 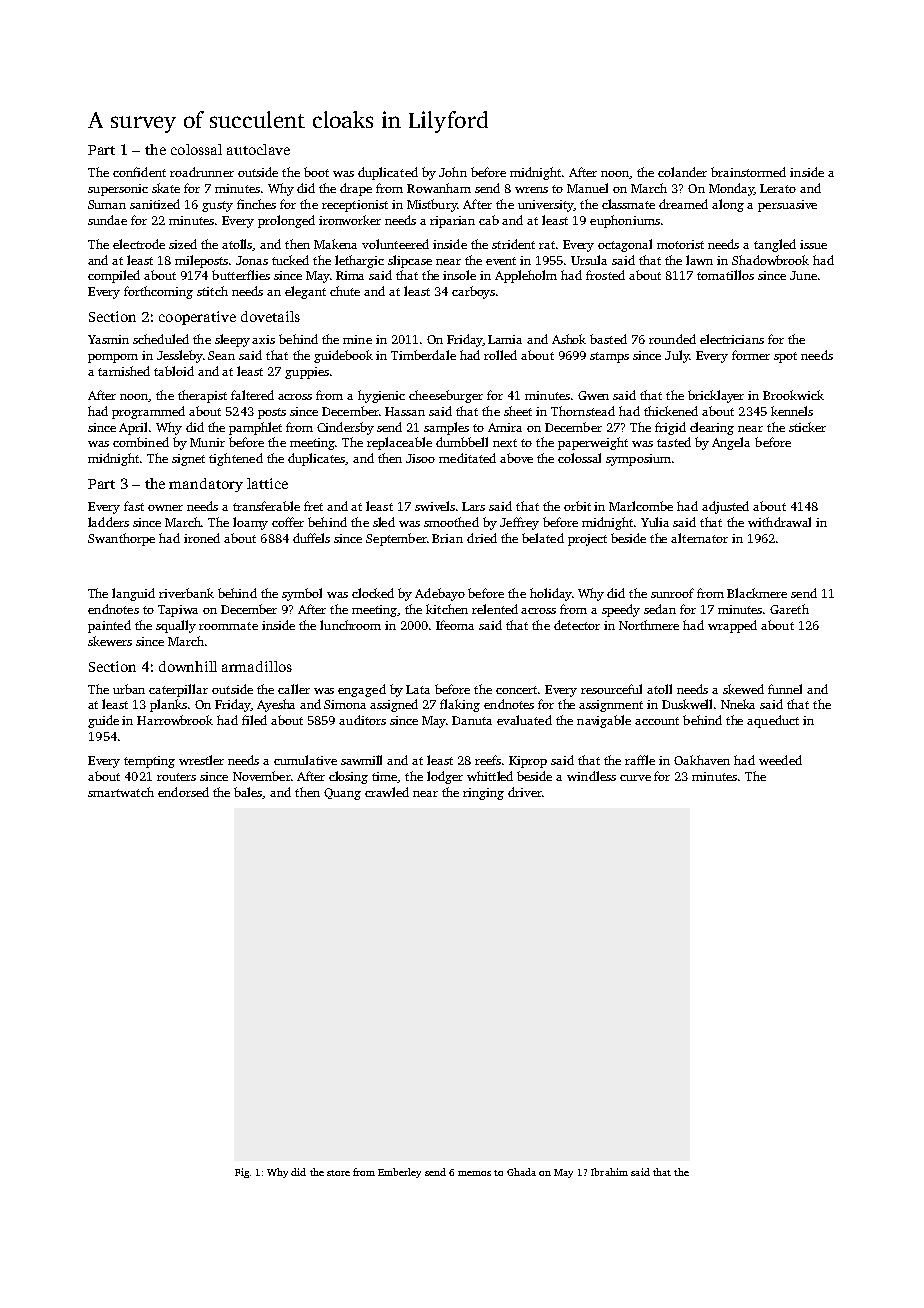 What do you see at coordinates (635, 778) in the screenshot?
I see `curve` at bounding box center [635, 778].
